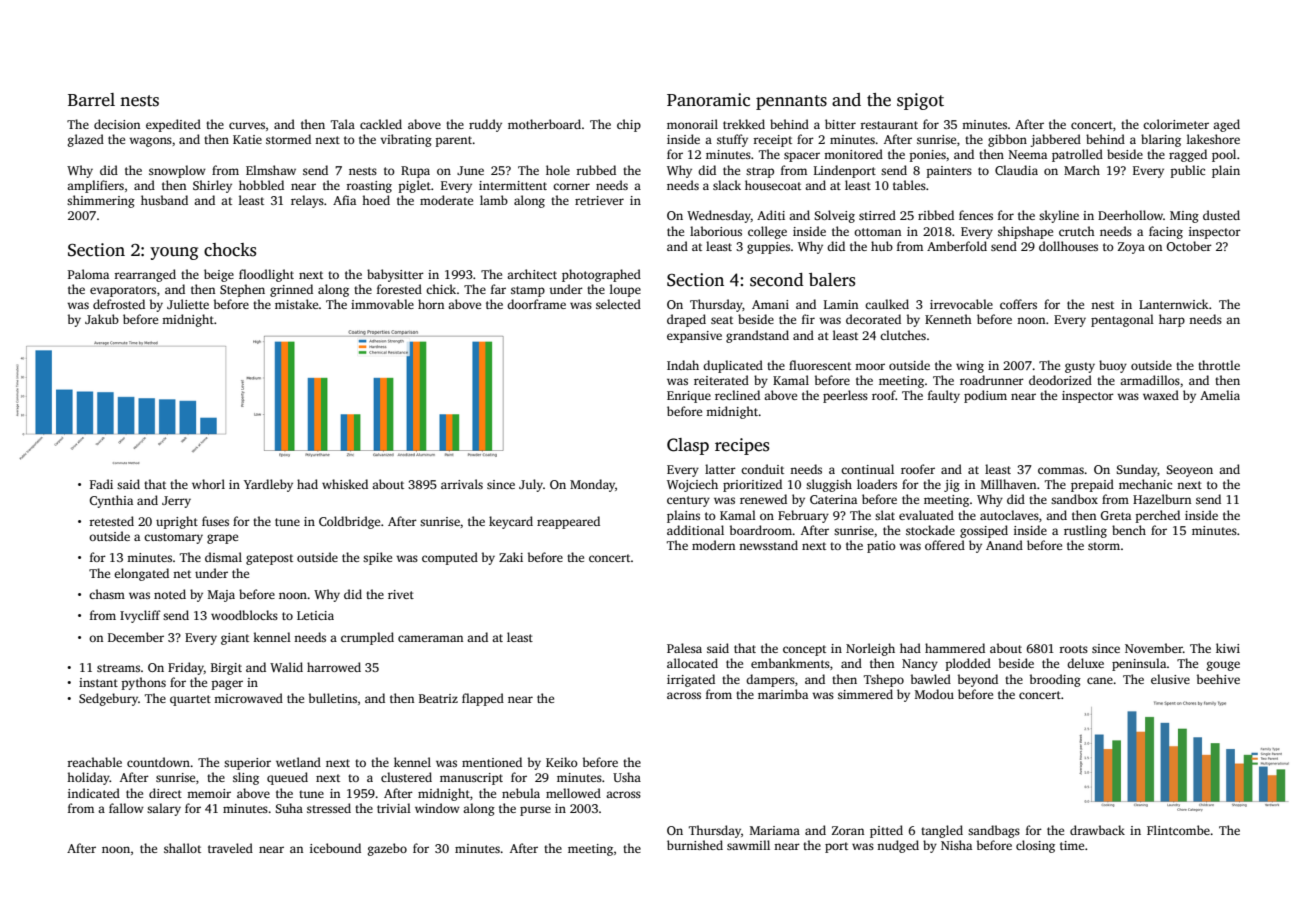  Describe the element at coordinates (387, 849) in the page. I see `gazebo` at that location.
